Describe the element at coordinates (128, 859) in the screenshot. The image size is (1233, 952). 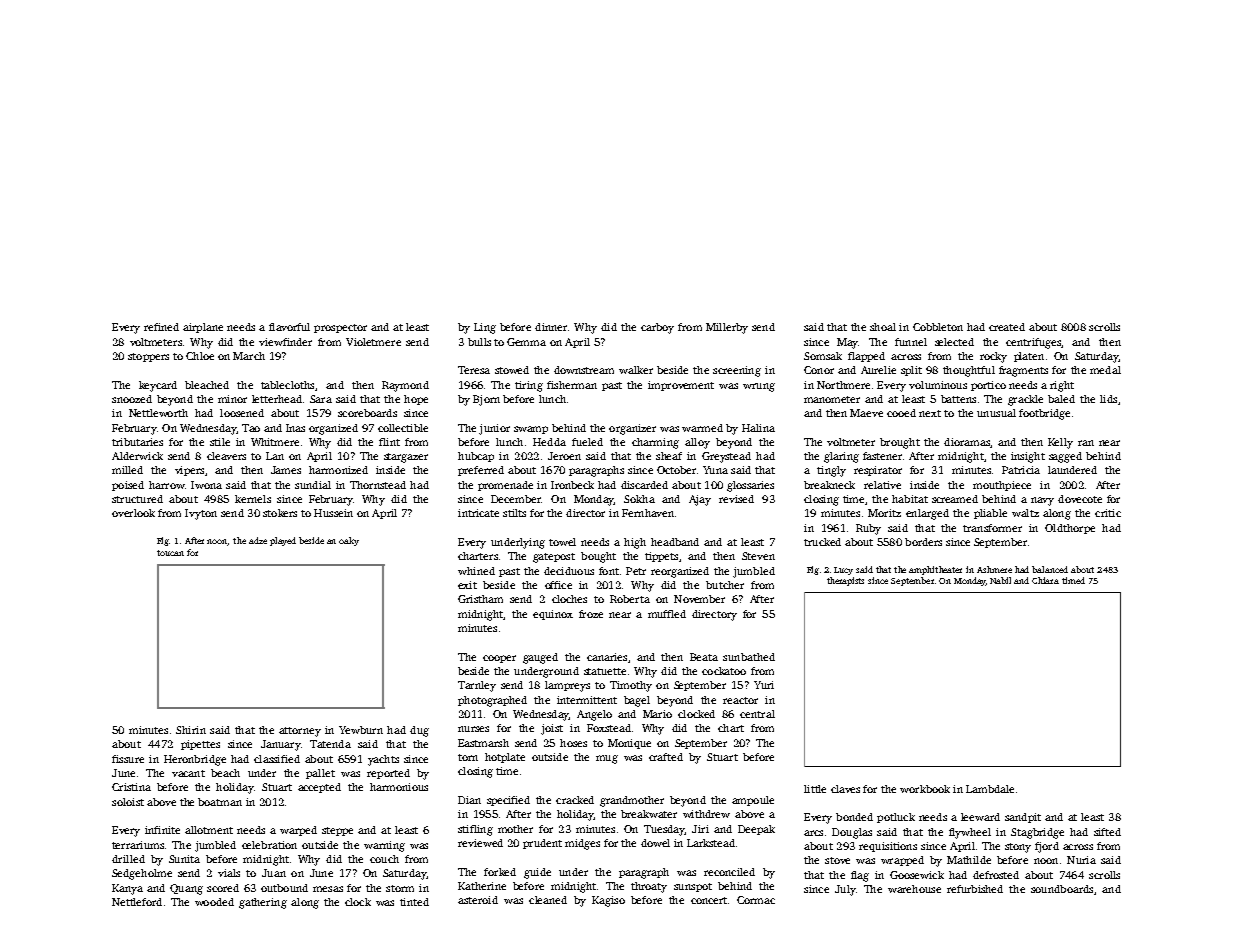
I see `drilled` at that location.
